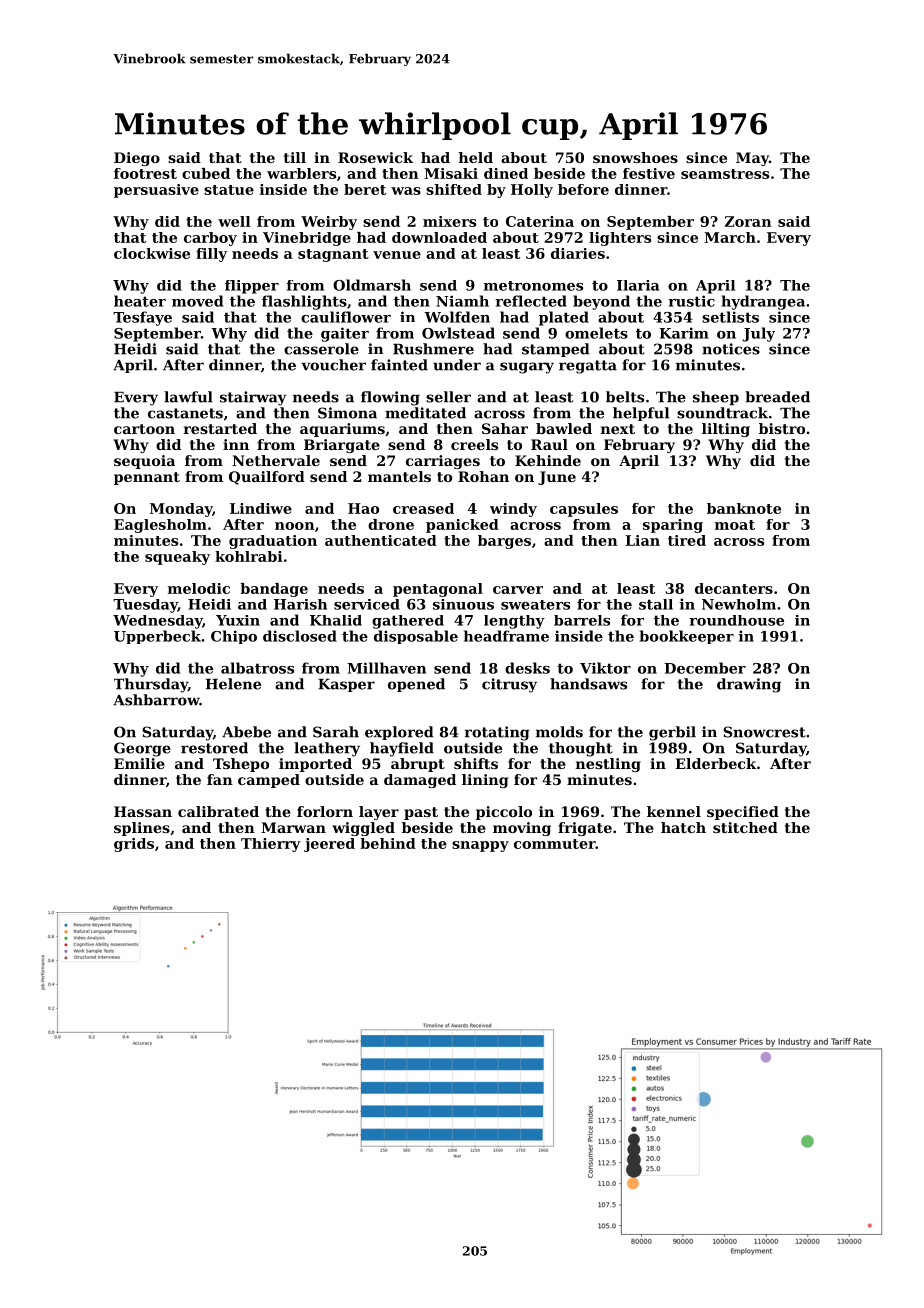 The width and height of the document is (924, 1308). I want to click on splines, so click(142, 829).
